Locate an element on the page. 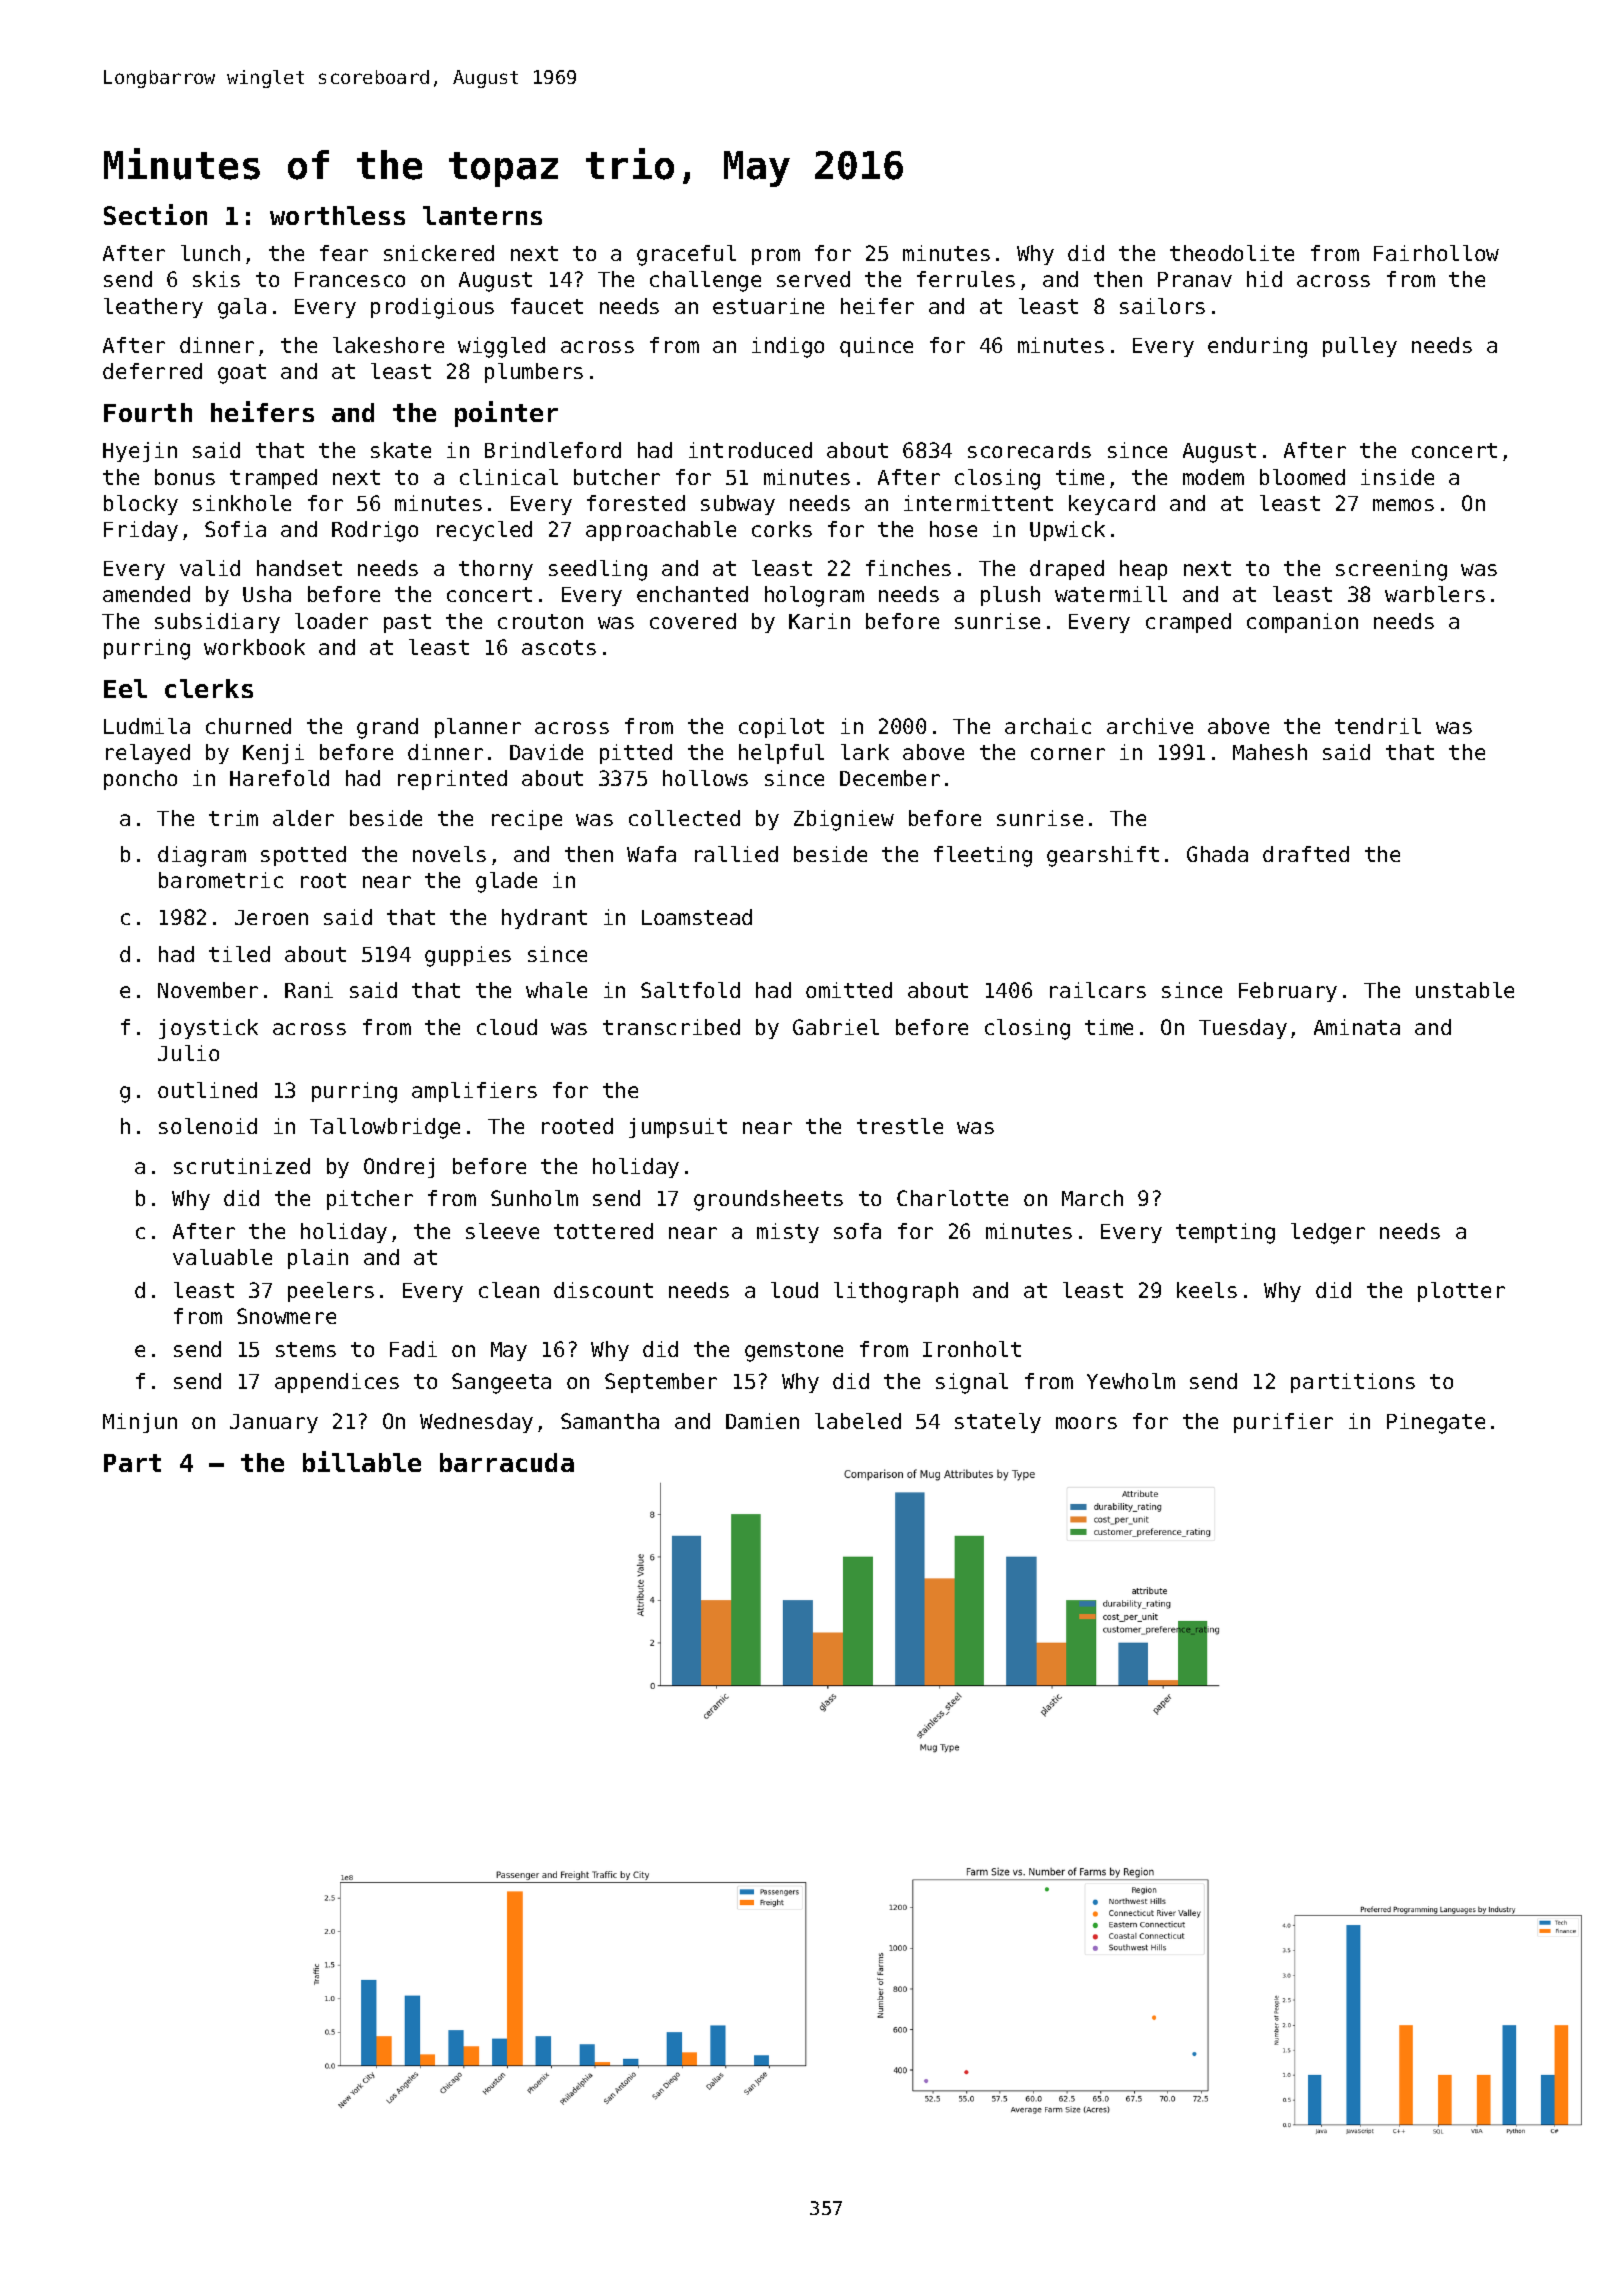 Image resolution: width=1620 pixels, height=2292 pixels. plumbers is located at coordinates (534, 373).
